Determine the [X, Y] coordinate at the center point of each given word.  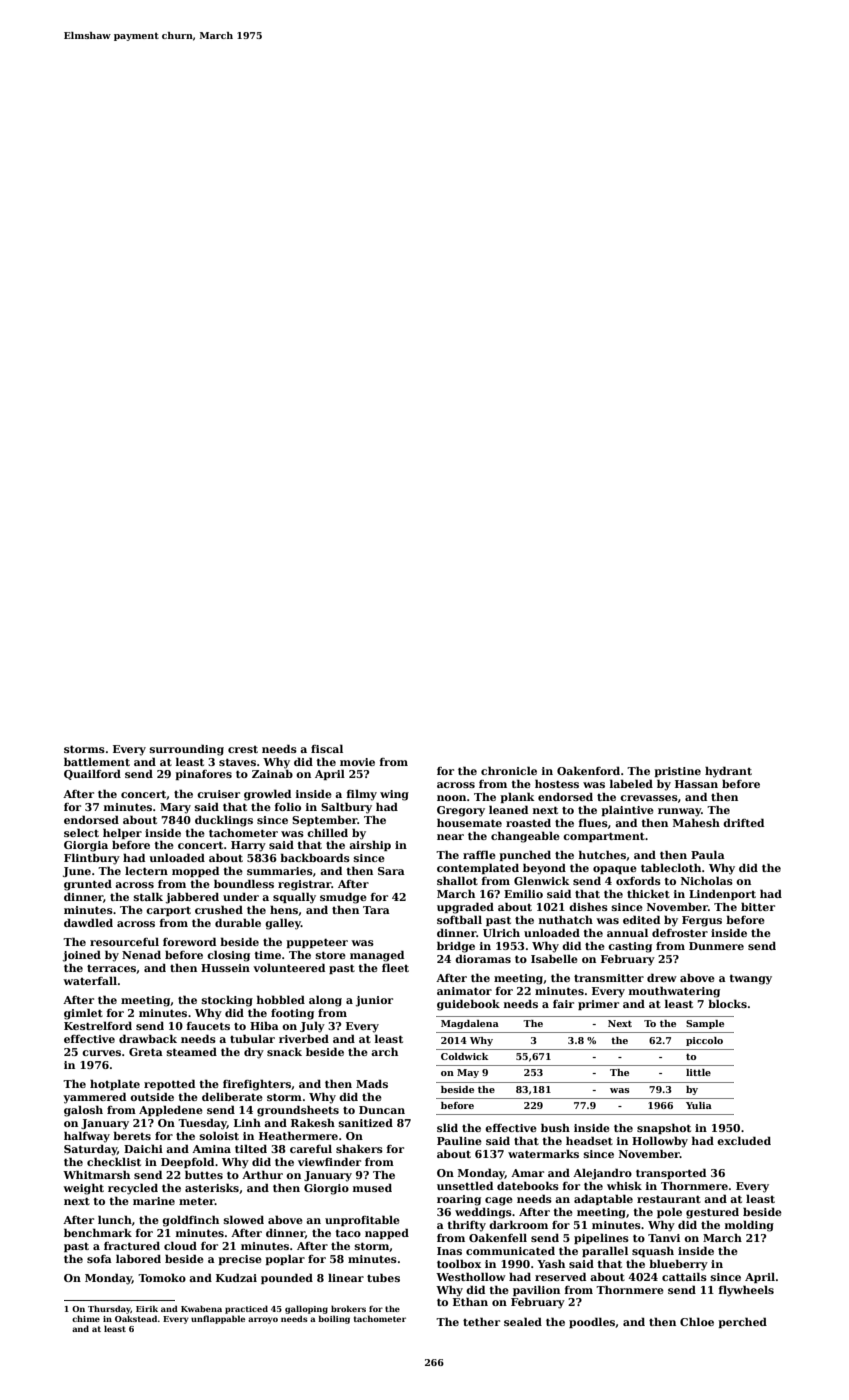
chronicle [509, 770]
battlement [97, 761]
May [468, 1073]
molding [749, 1226]
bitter [758, 906]
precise [240, 1260]
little [698, 1072]
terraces [111, 968]
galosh [83, 1111]
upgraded [465, 908]
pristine [677, 772]
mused [372, 1187]
